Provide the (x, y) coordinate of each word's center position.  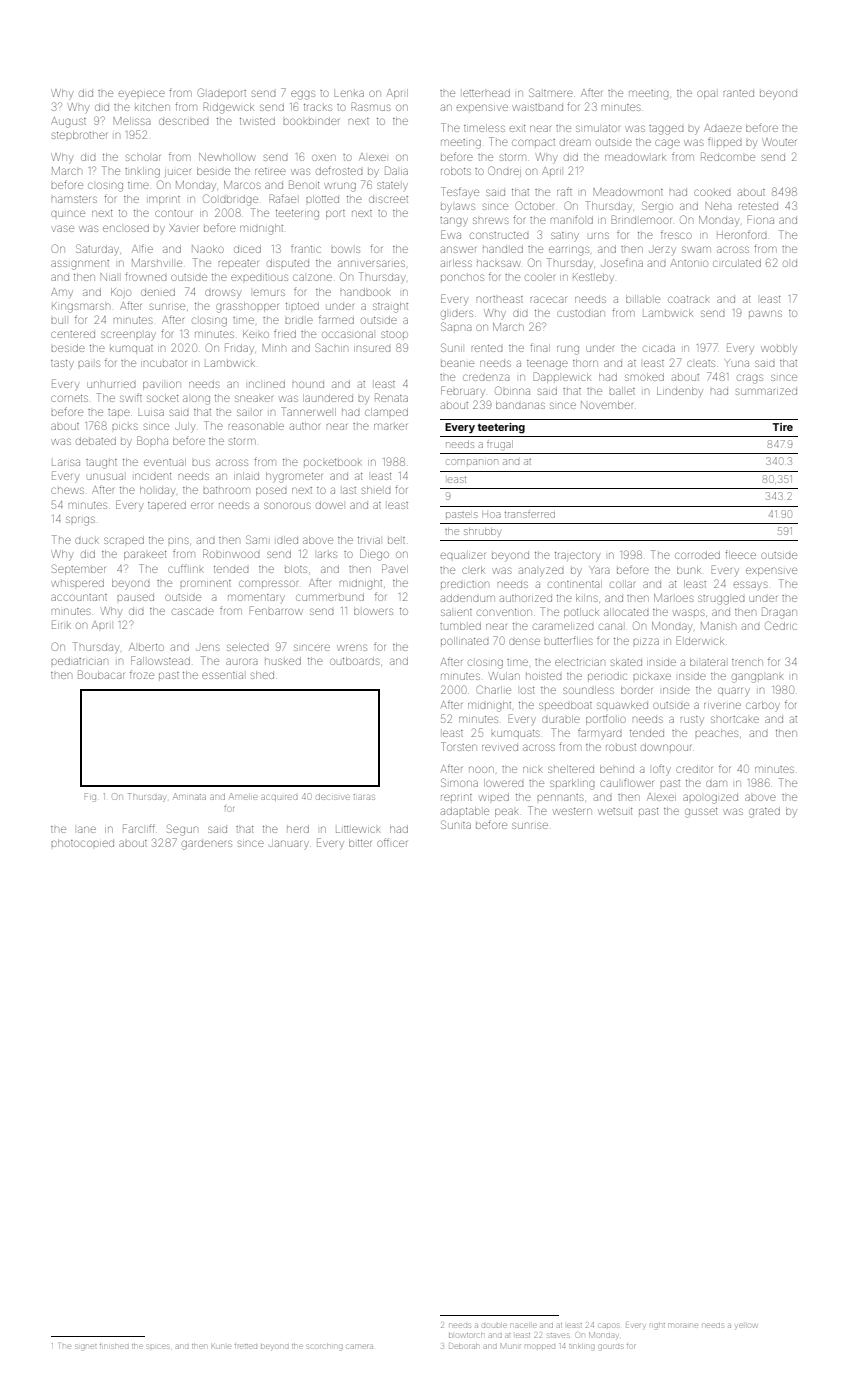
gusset (701, 813)
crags (750, 379)
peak (507, 812)
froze (142, 674)
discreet (388, 199)
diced (247, 249)
